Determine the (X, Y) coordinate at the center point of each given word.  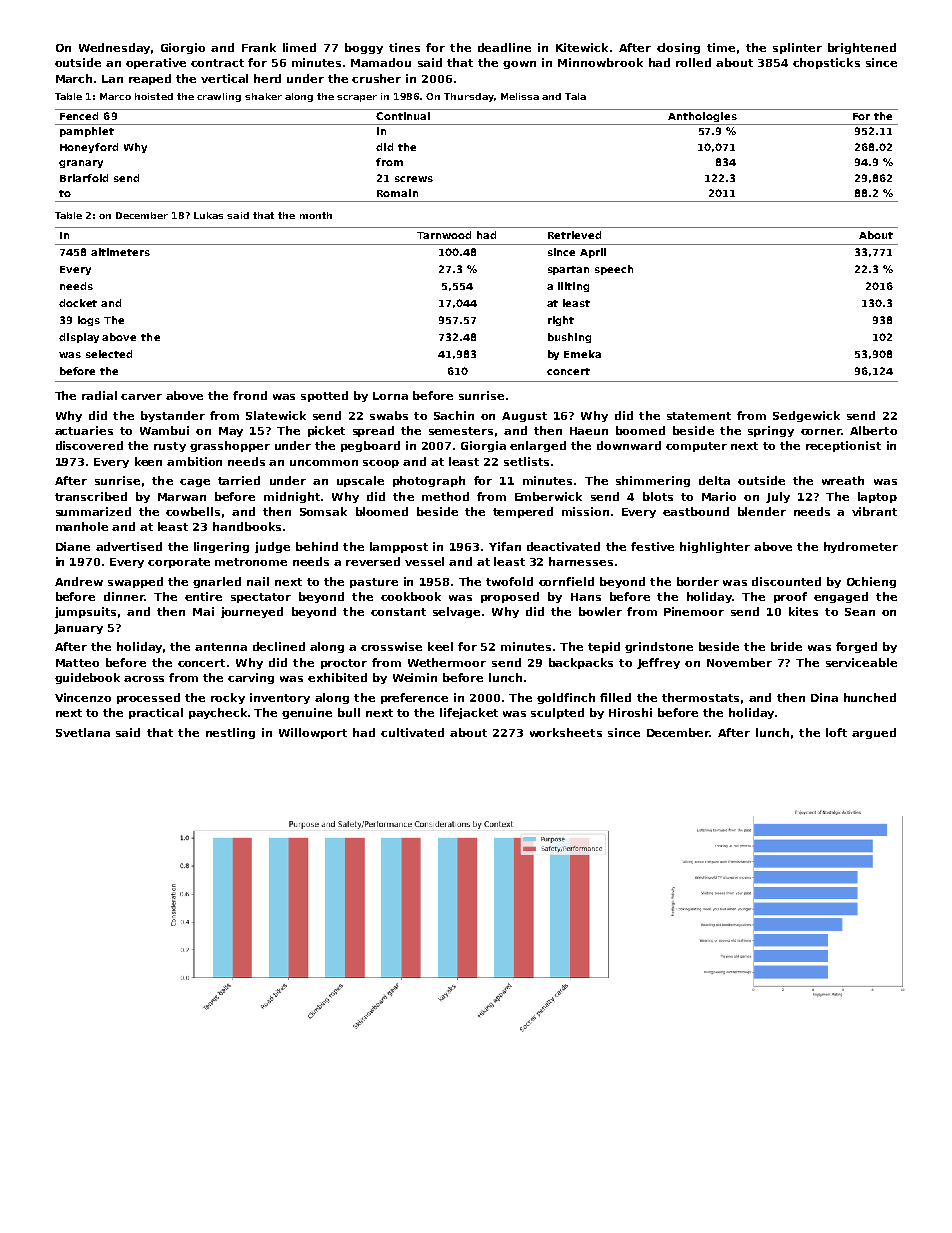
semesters (461, 431)
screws (414, 179)
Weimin (415, 677)
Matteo (77, 663)
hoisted (154, 96)
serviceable (861, 662)
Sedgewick (806, 416)
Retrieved (574, 235)
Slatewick (276, 415)
